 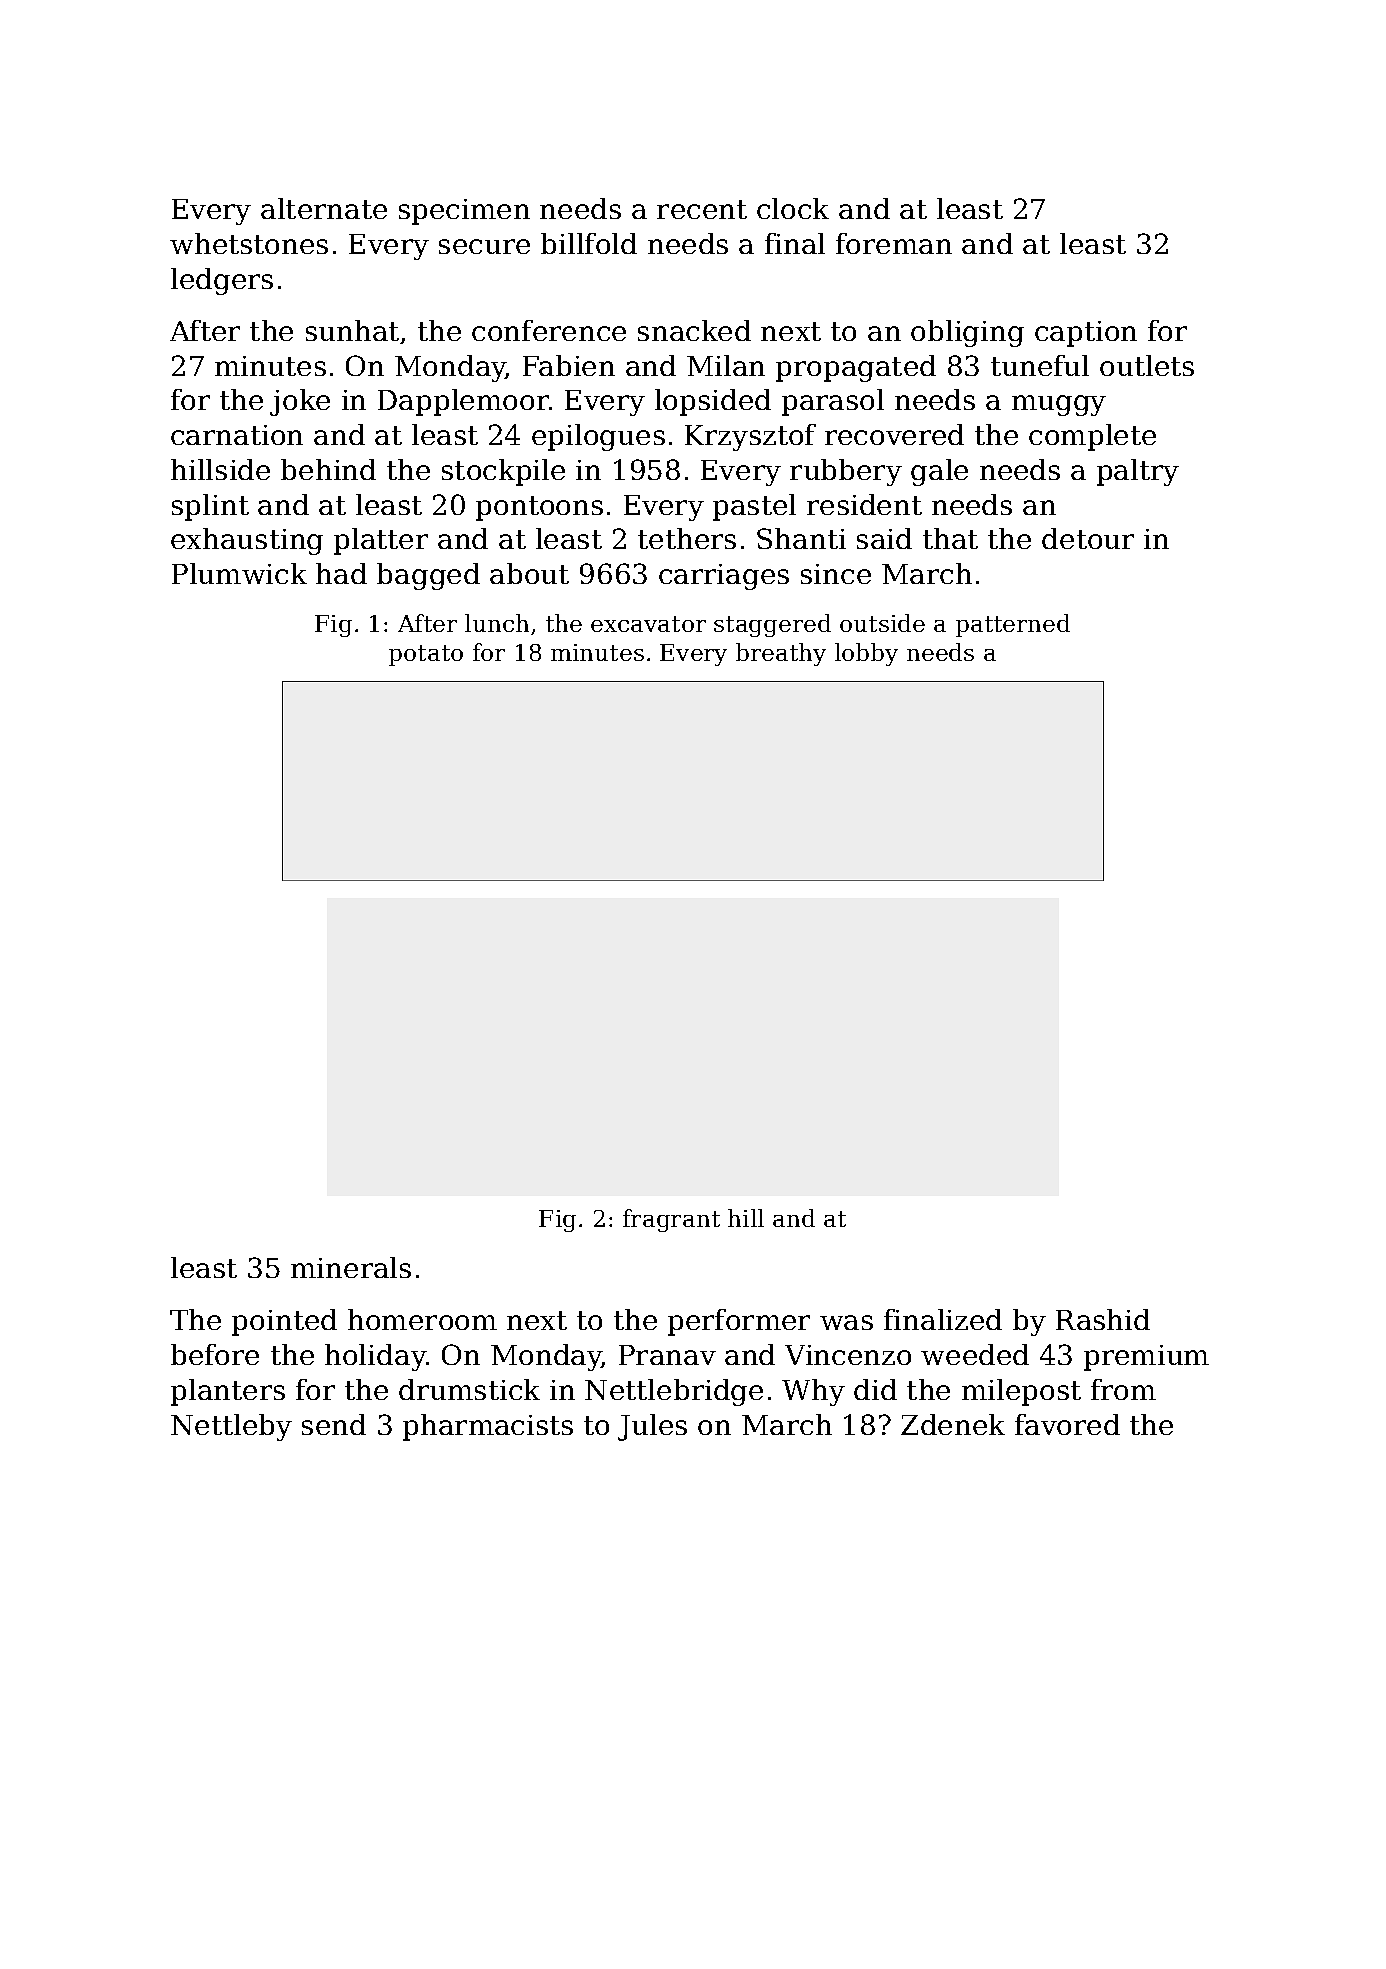 What do you see at coordinates (351, 1267) in the image?
I see `minerals` at bounding box center [351, 1267].
